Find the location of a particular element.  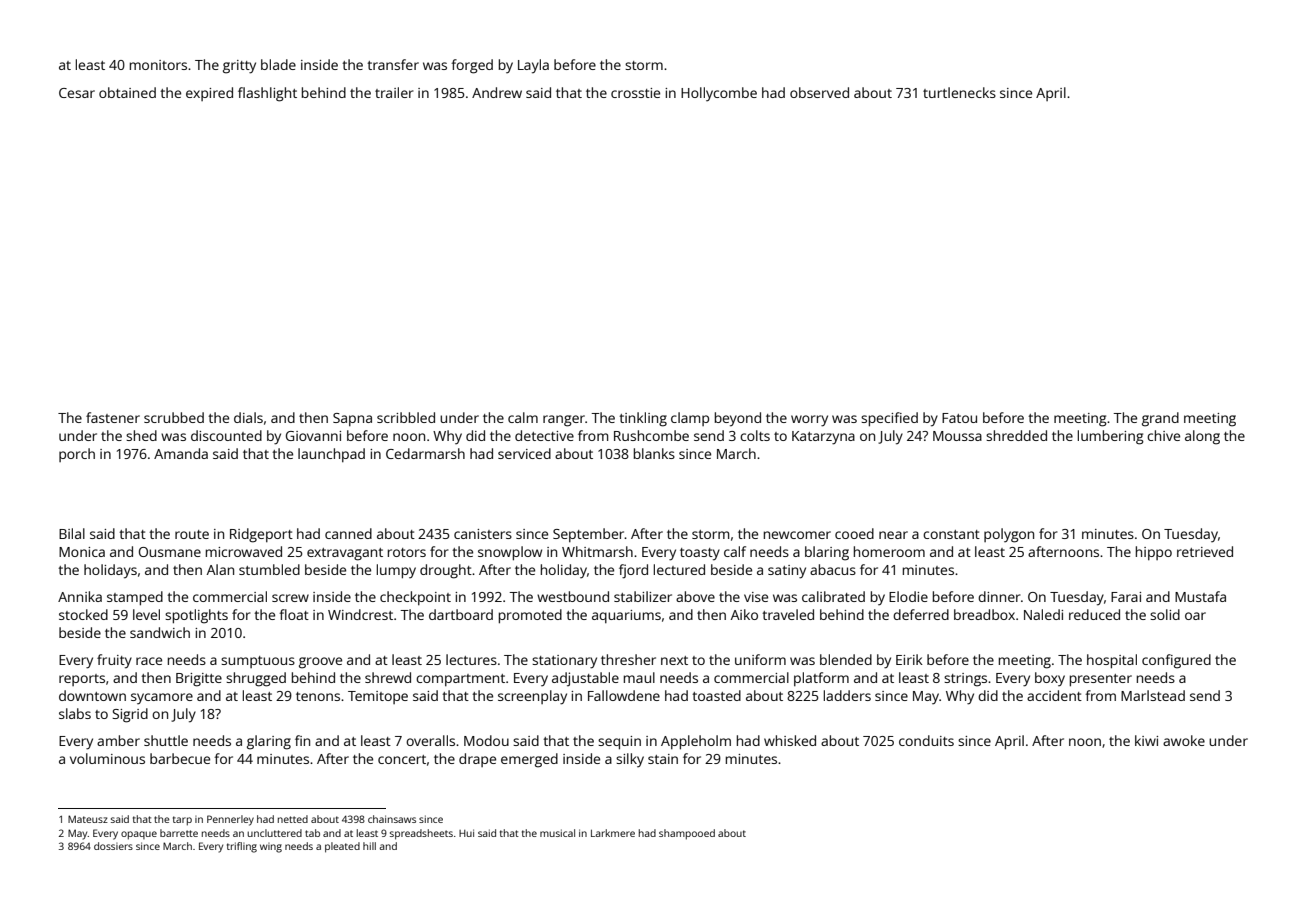

shrewd is located at coordinates (388, 677).
